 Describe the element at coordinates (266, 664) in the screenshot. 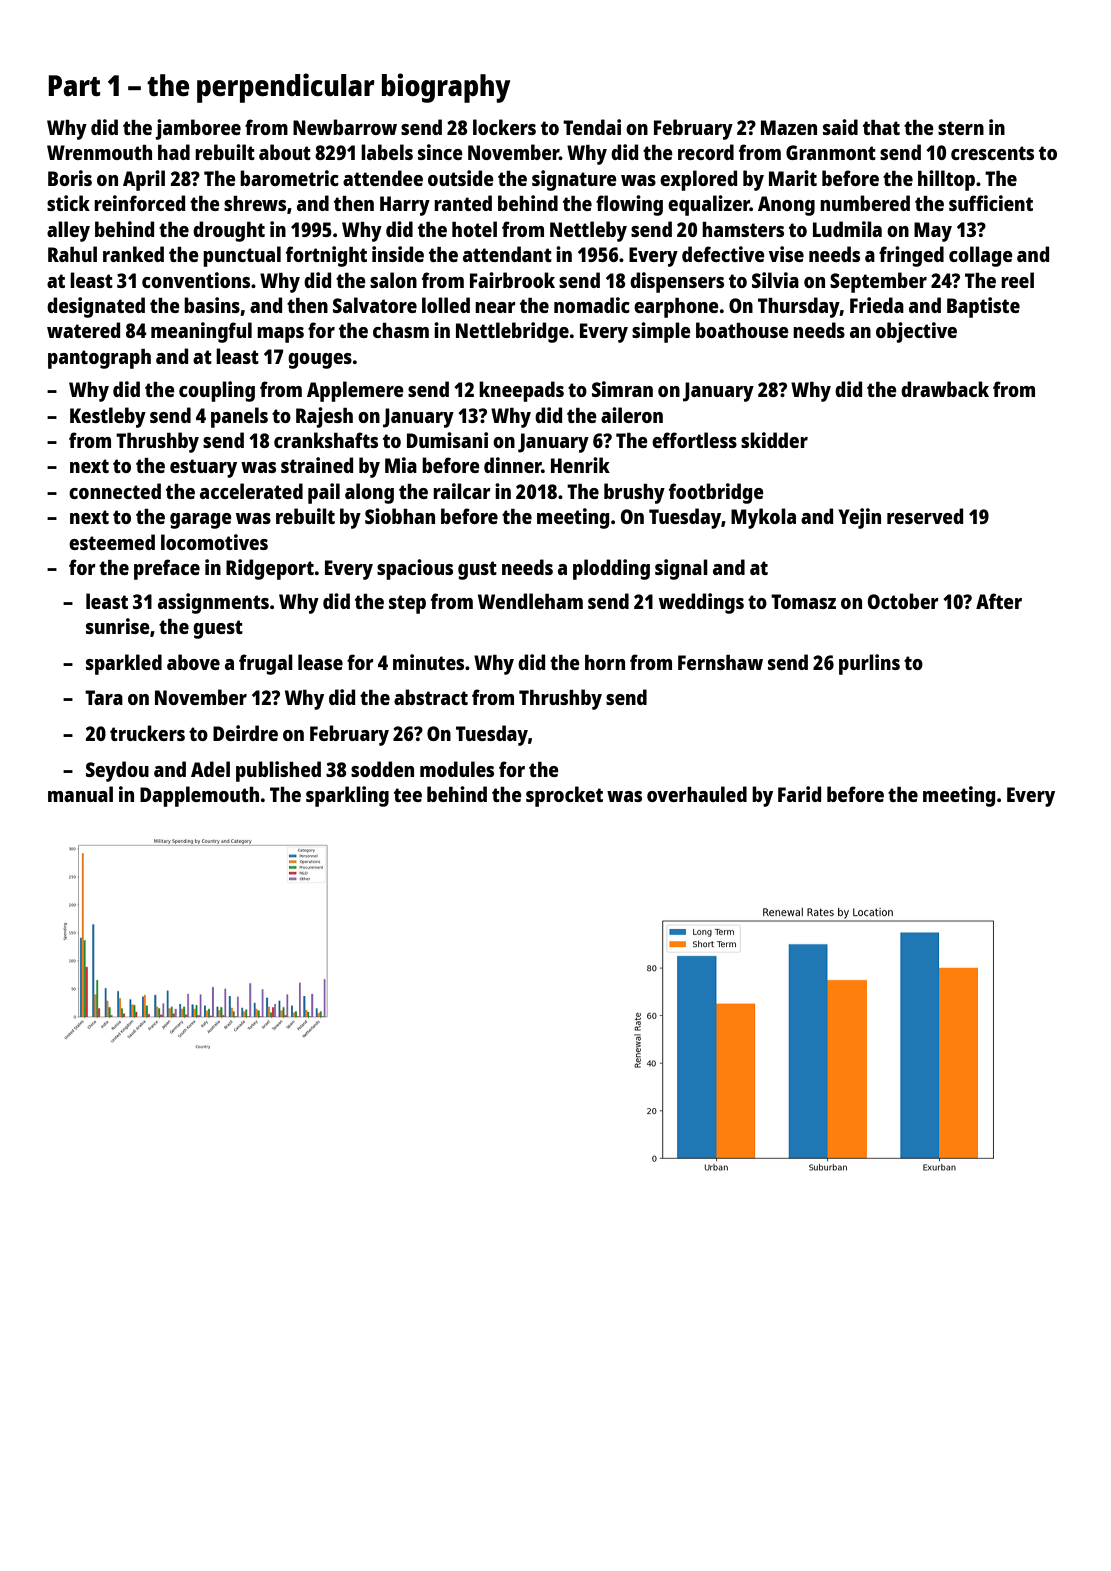

I see `frugal` at that location.
